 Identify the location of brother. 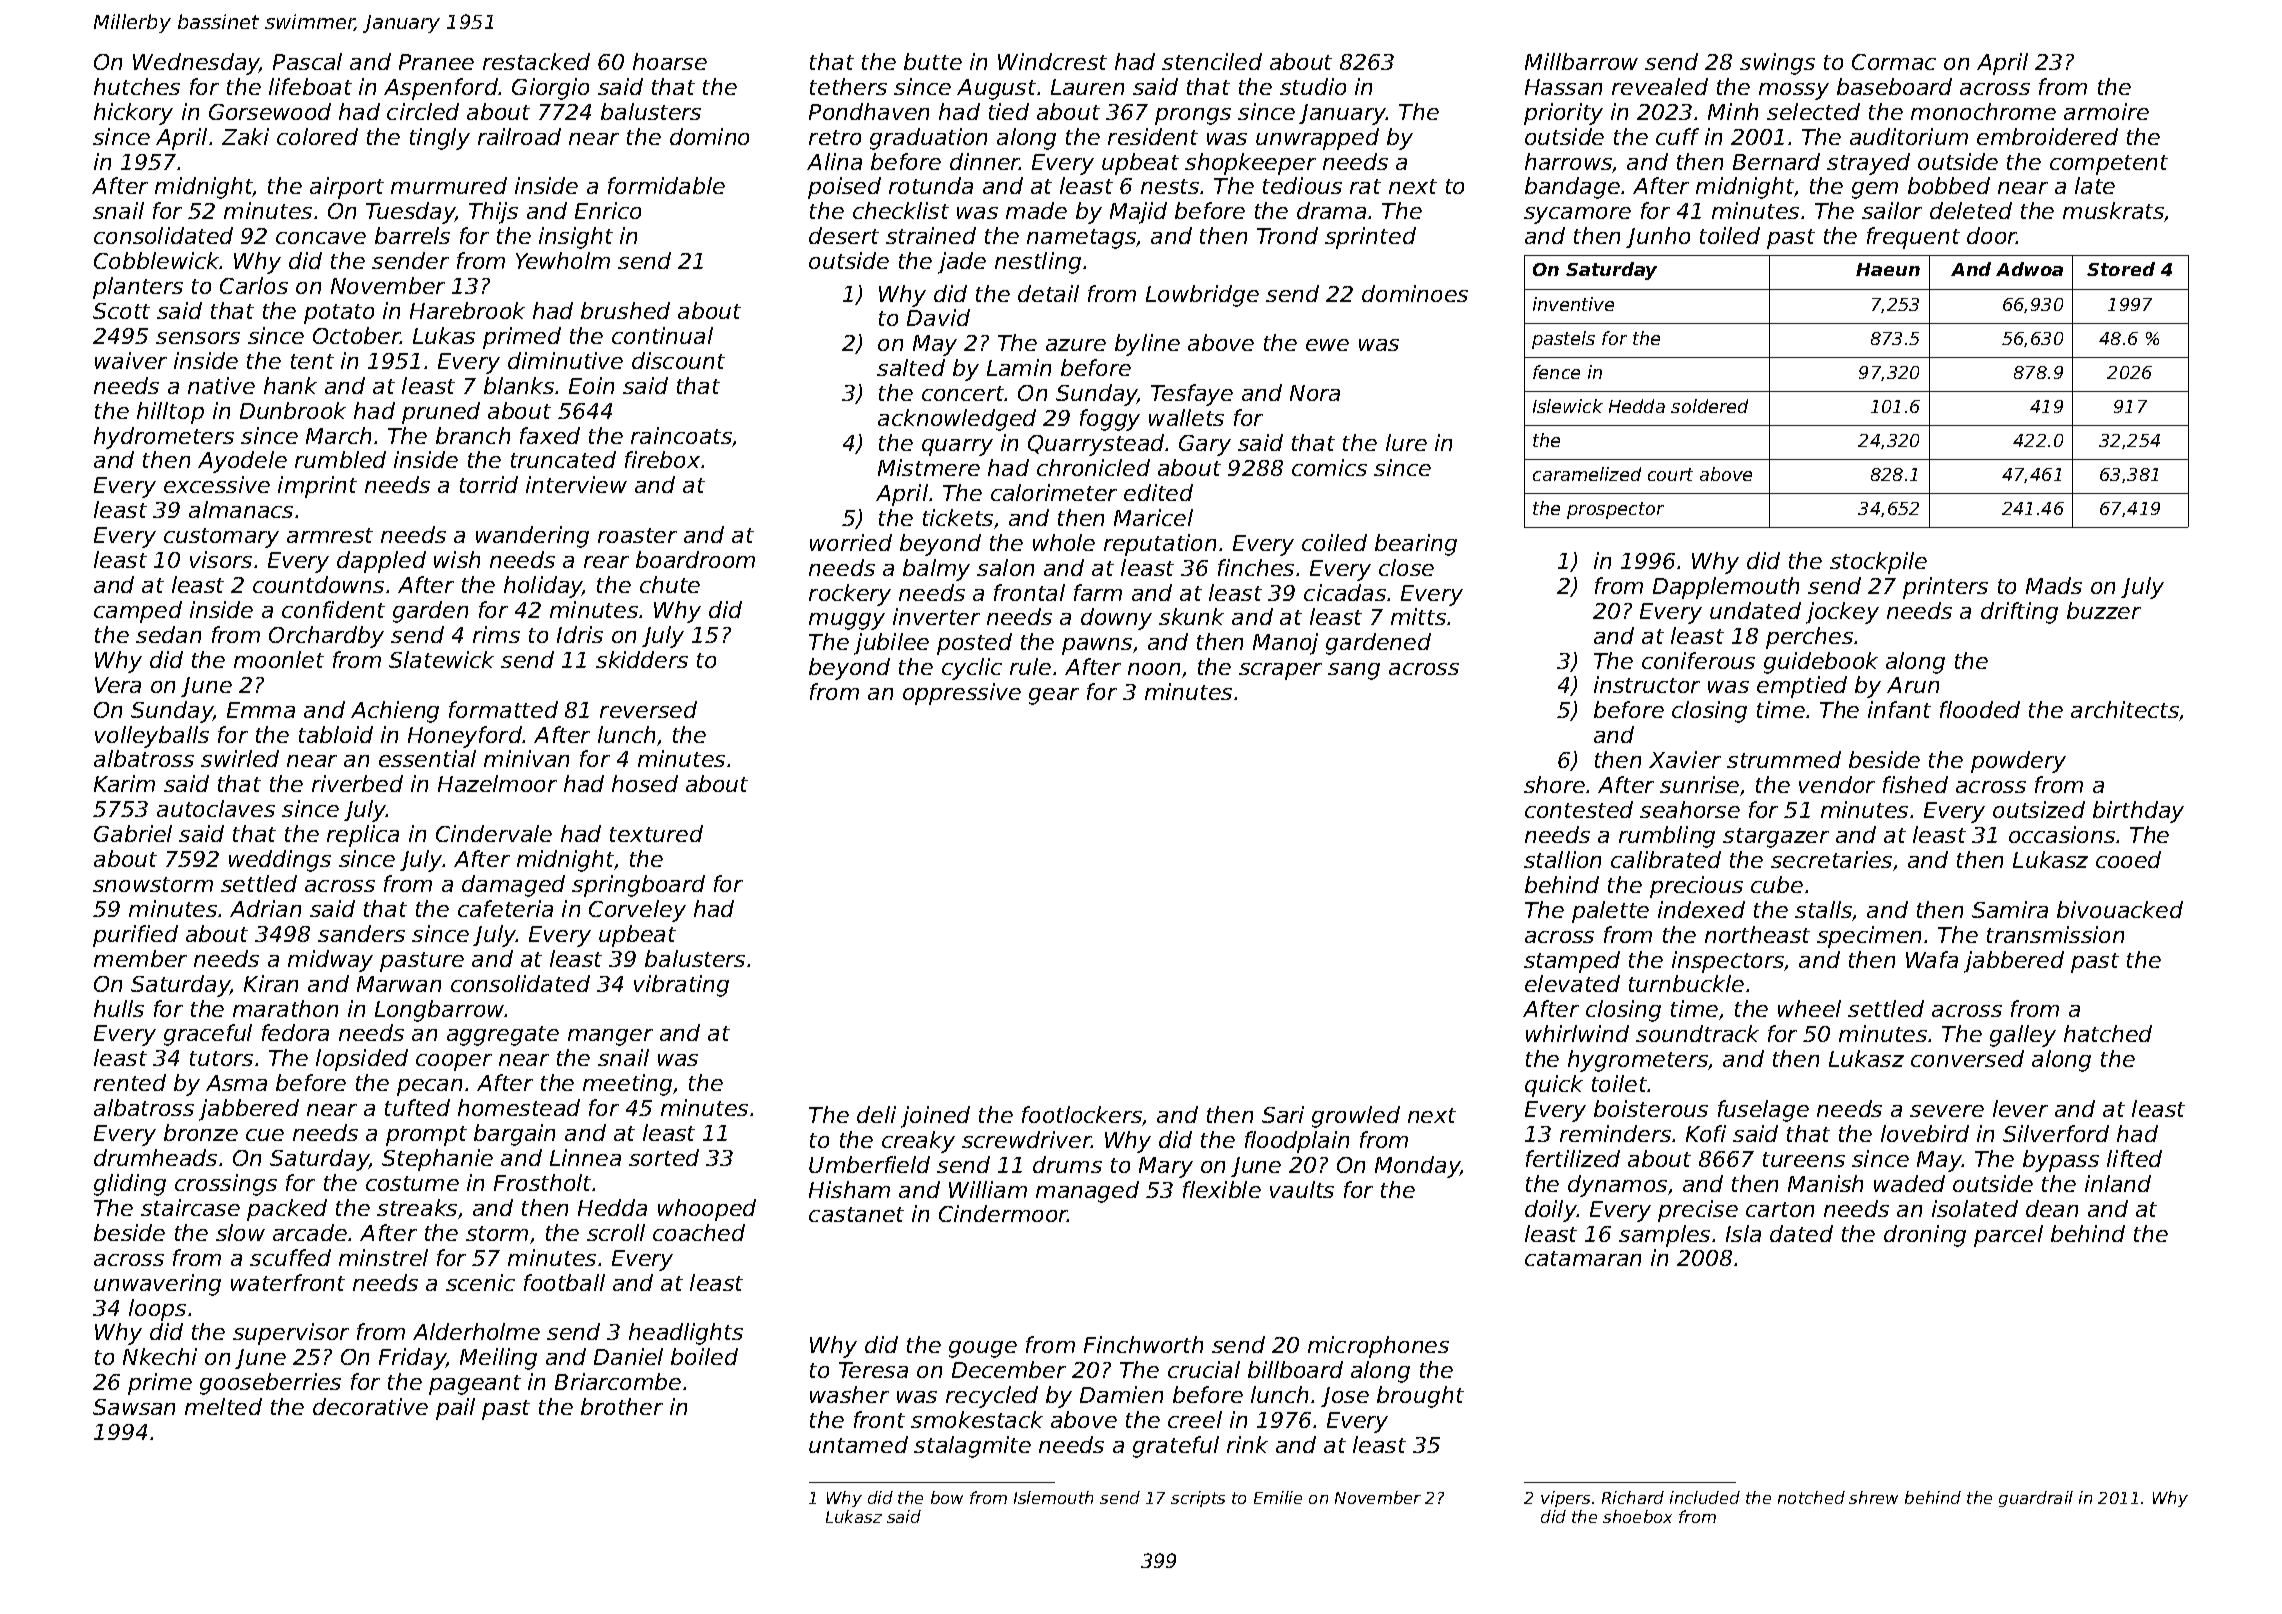
(622, 1406).
